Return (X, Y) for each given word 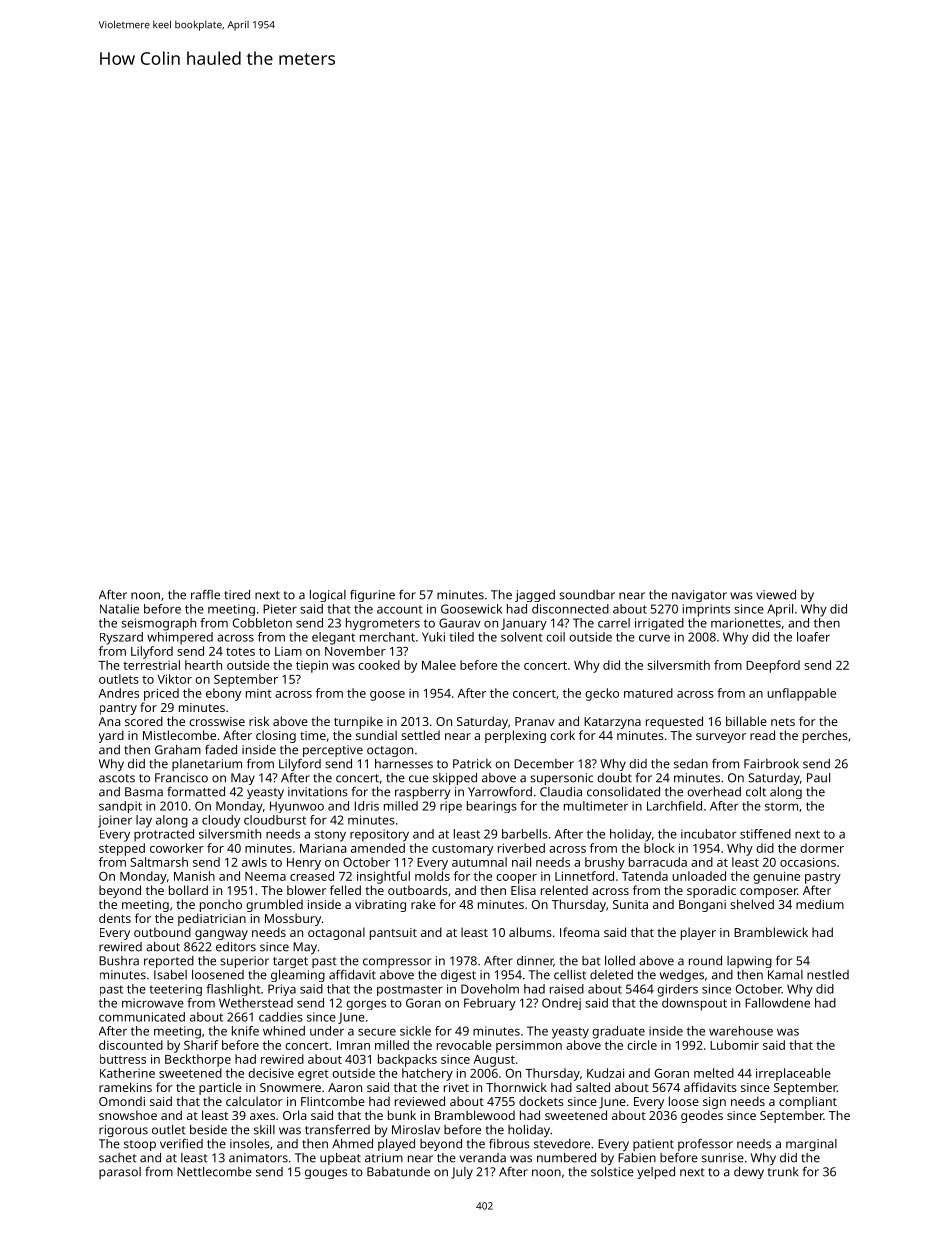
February (490, 1004)
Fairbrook (771, 764)
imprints (706, 610)
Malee (439, 665)
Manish (194, 876)
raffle (205, 595)
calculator (254, 1101)
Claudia (561, 792)
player (698, 933)
